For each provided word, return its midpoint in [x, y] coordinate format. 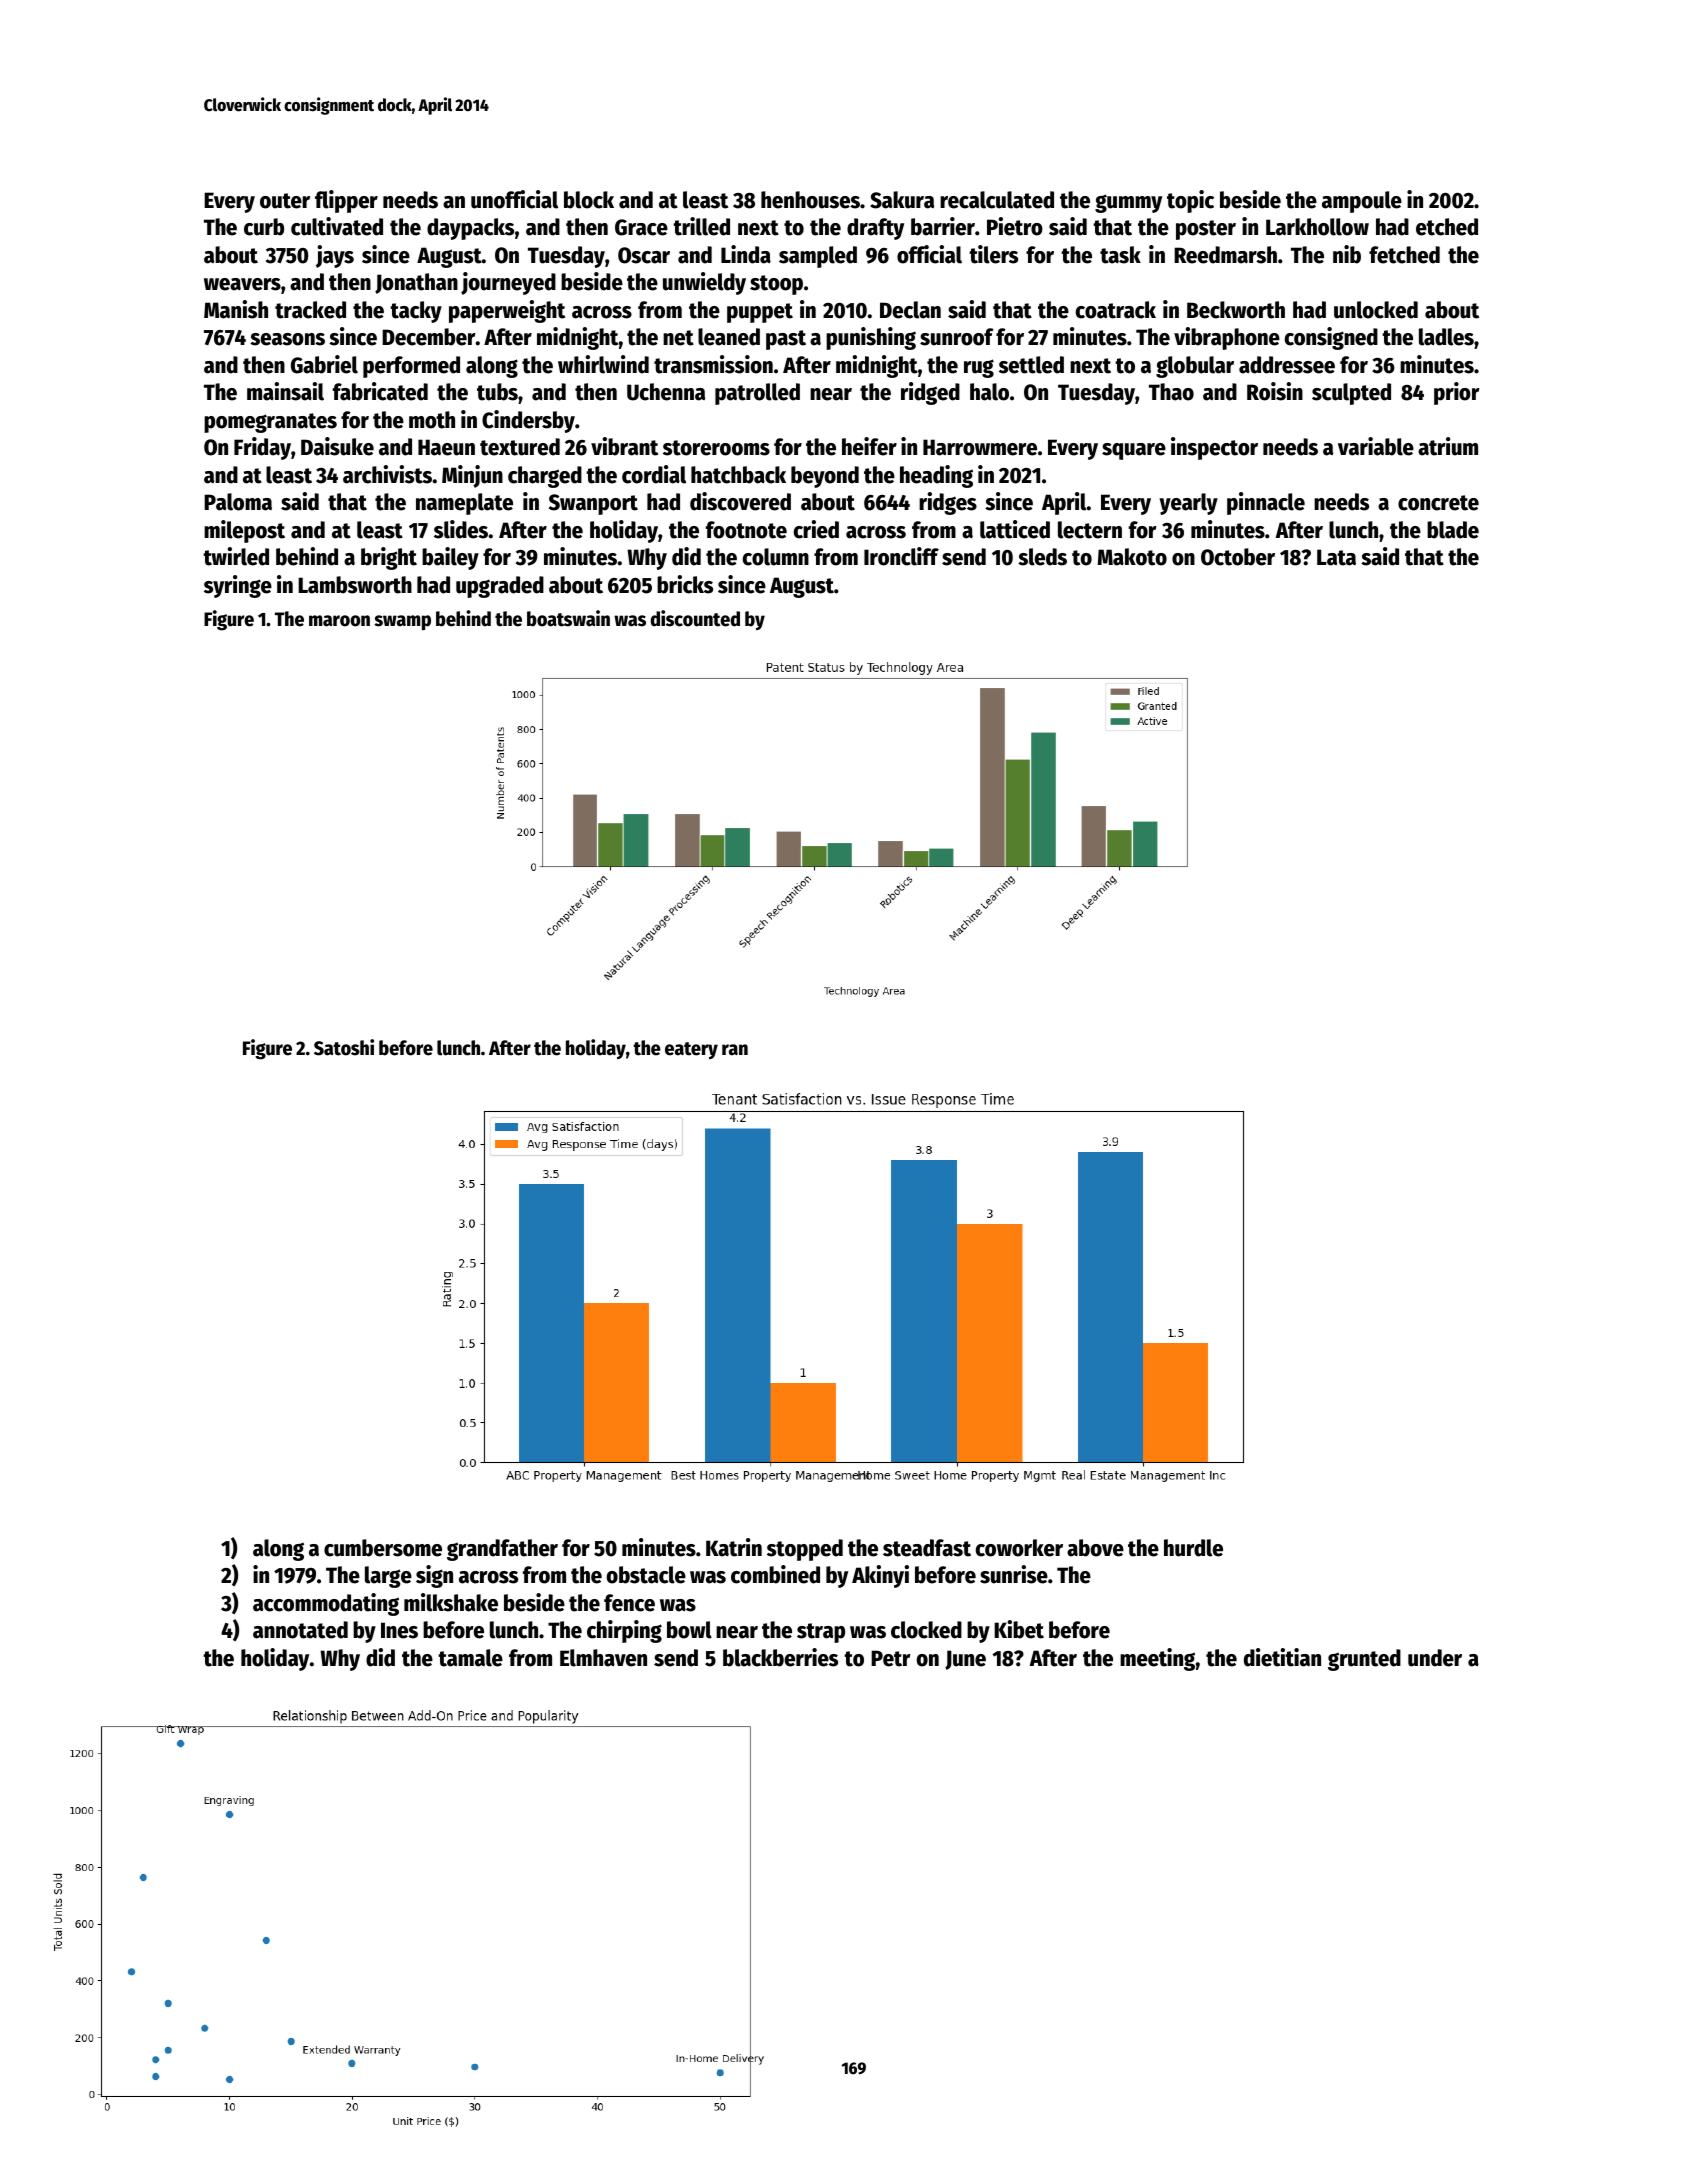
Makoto [1132, 557]
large [388, 1577]
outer [285, 201]
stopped [805, 1550]
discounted [695, 618]
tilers [993, 254]
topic [1190, 201]
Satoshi [344, 1047]
